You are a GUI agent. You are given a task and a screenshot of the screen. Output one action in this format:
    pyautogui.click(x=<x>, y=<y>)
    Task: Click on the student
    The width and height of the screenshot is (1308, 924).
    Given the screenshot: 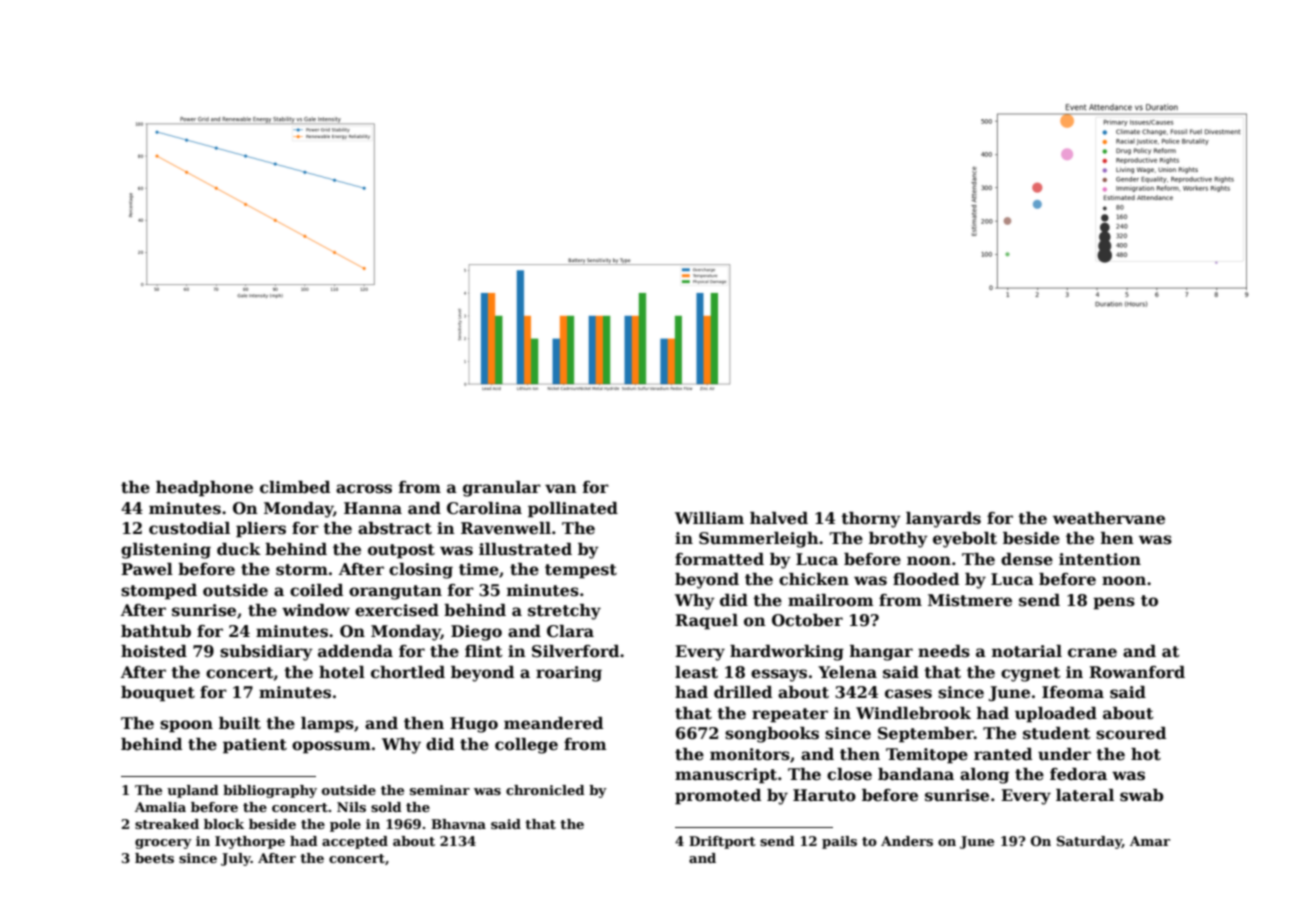 What is the action you would take?
    pyautogui.click(x=1057, y=733)
